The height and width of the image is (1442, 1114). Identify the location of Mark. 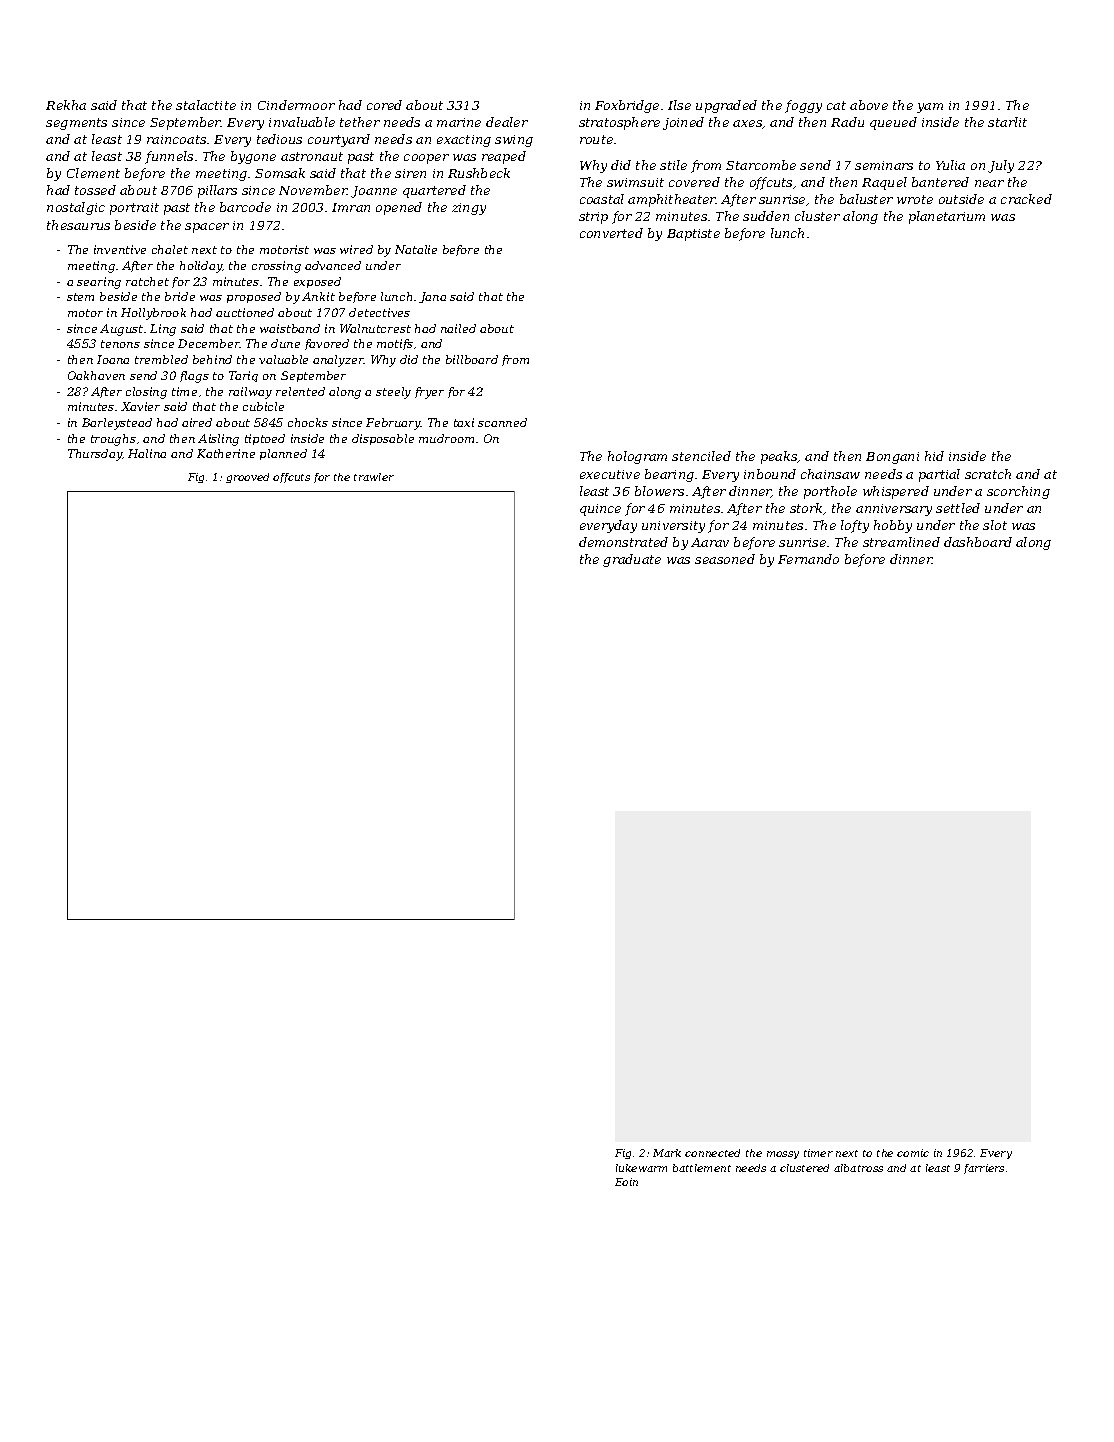
(667, 1153).
